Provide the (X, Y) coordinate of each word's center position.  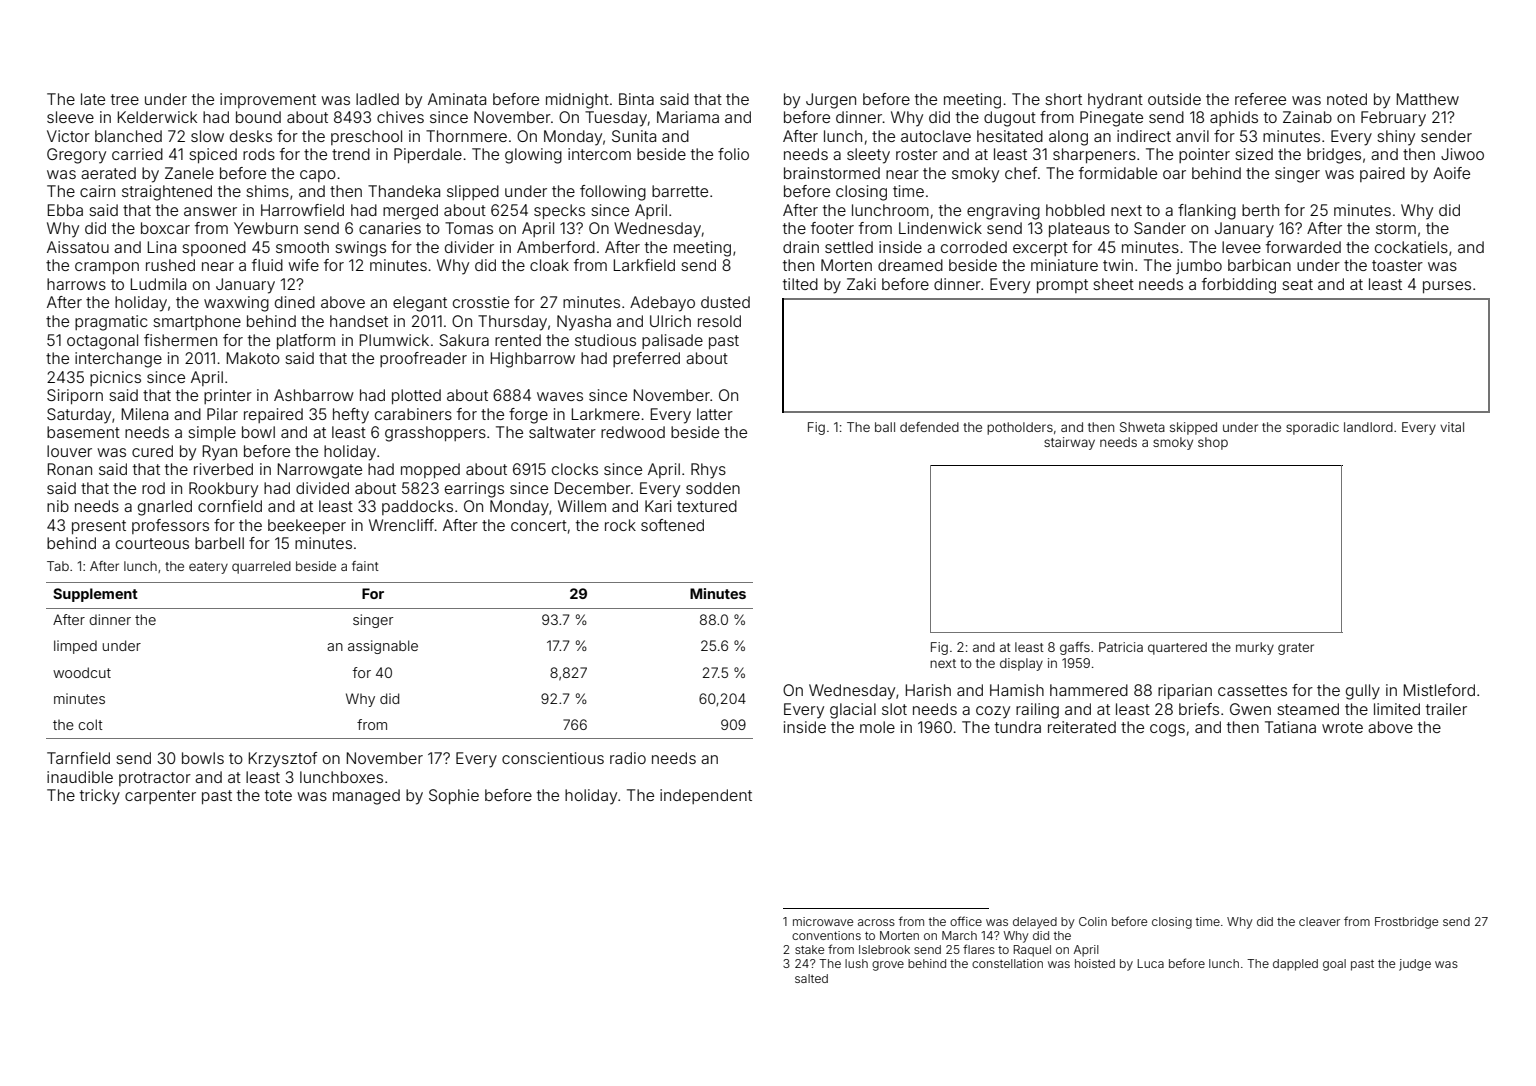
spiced (213, 155)
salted (811, 978)
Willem (582, 506)
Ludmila (158, 284)
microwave (823, 921)
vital (1452, 427)
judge (1415, 965)
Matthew (1428, 99)
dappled (1295, 965)
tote (278, 795)
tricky (100, 797)
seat (1297, 284)
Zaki (861, 284)
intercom (599, 154)
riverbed (223, 469)
